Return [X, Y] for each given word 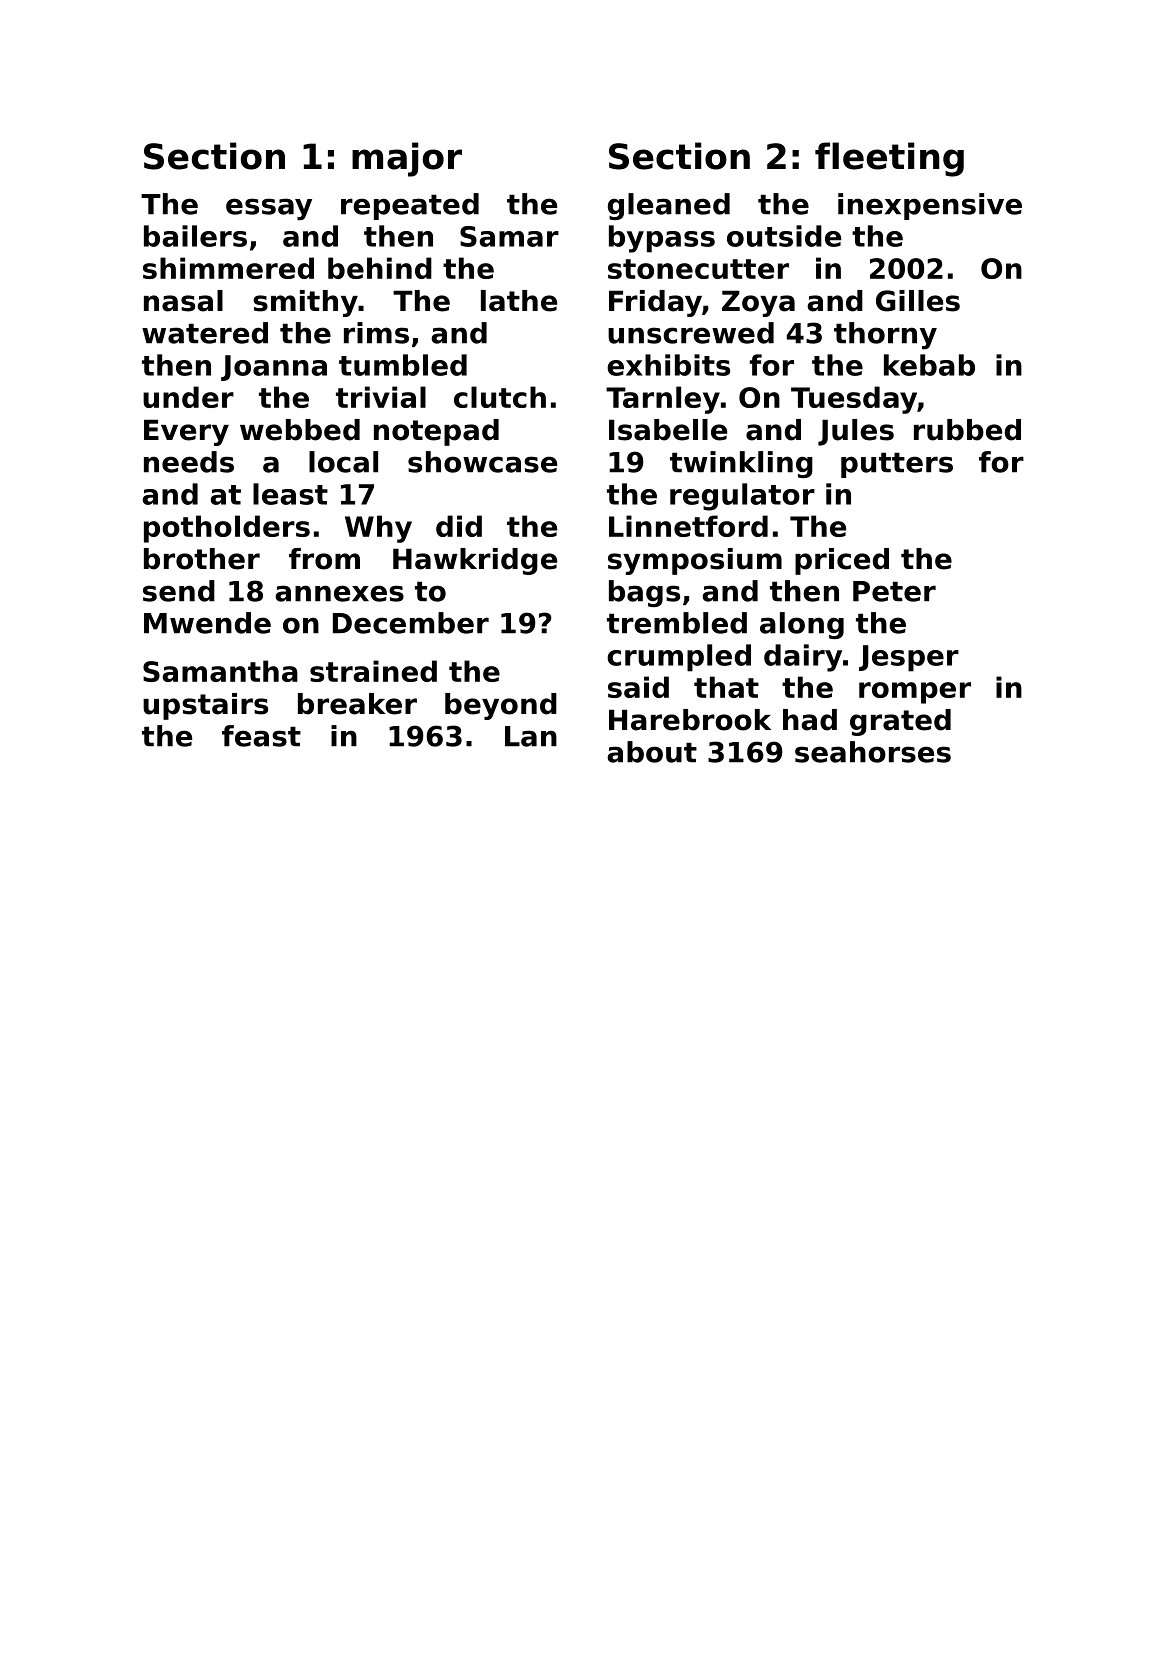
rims [376, 333]
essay [269, 209]
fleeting [889, 159]
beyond [501, 706]
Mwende [207, 623]
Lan [531, 736]
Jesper [909, 658]
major [407, 159]
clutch [500, 397]
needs [189, 462]
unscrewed [691, 333]
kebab [929, 365]
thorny [885, 336]
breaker [357, 704]
